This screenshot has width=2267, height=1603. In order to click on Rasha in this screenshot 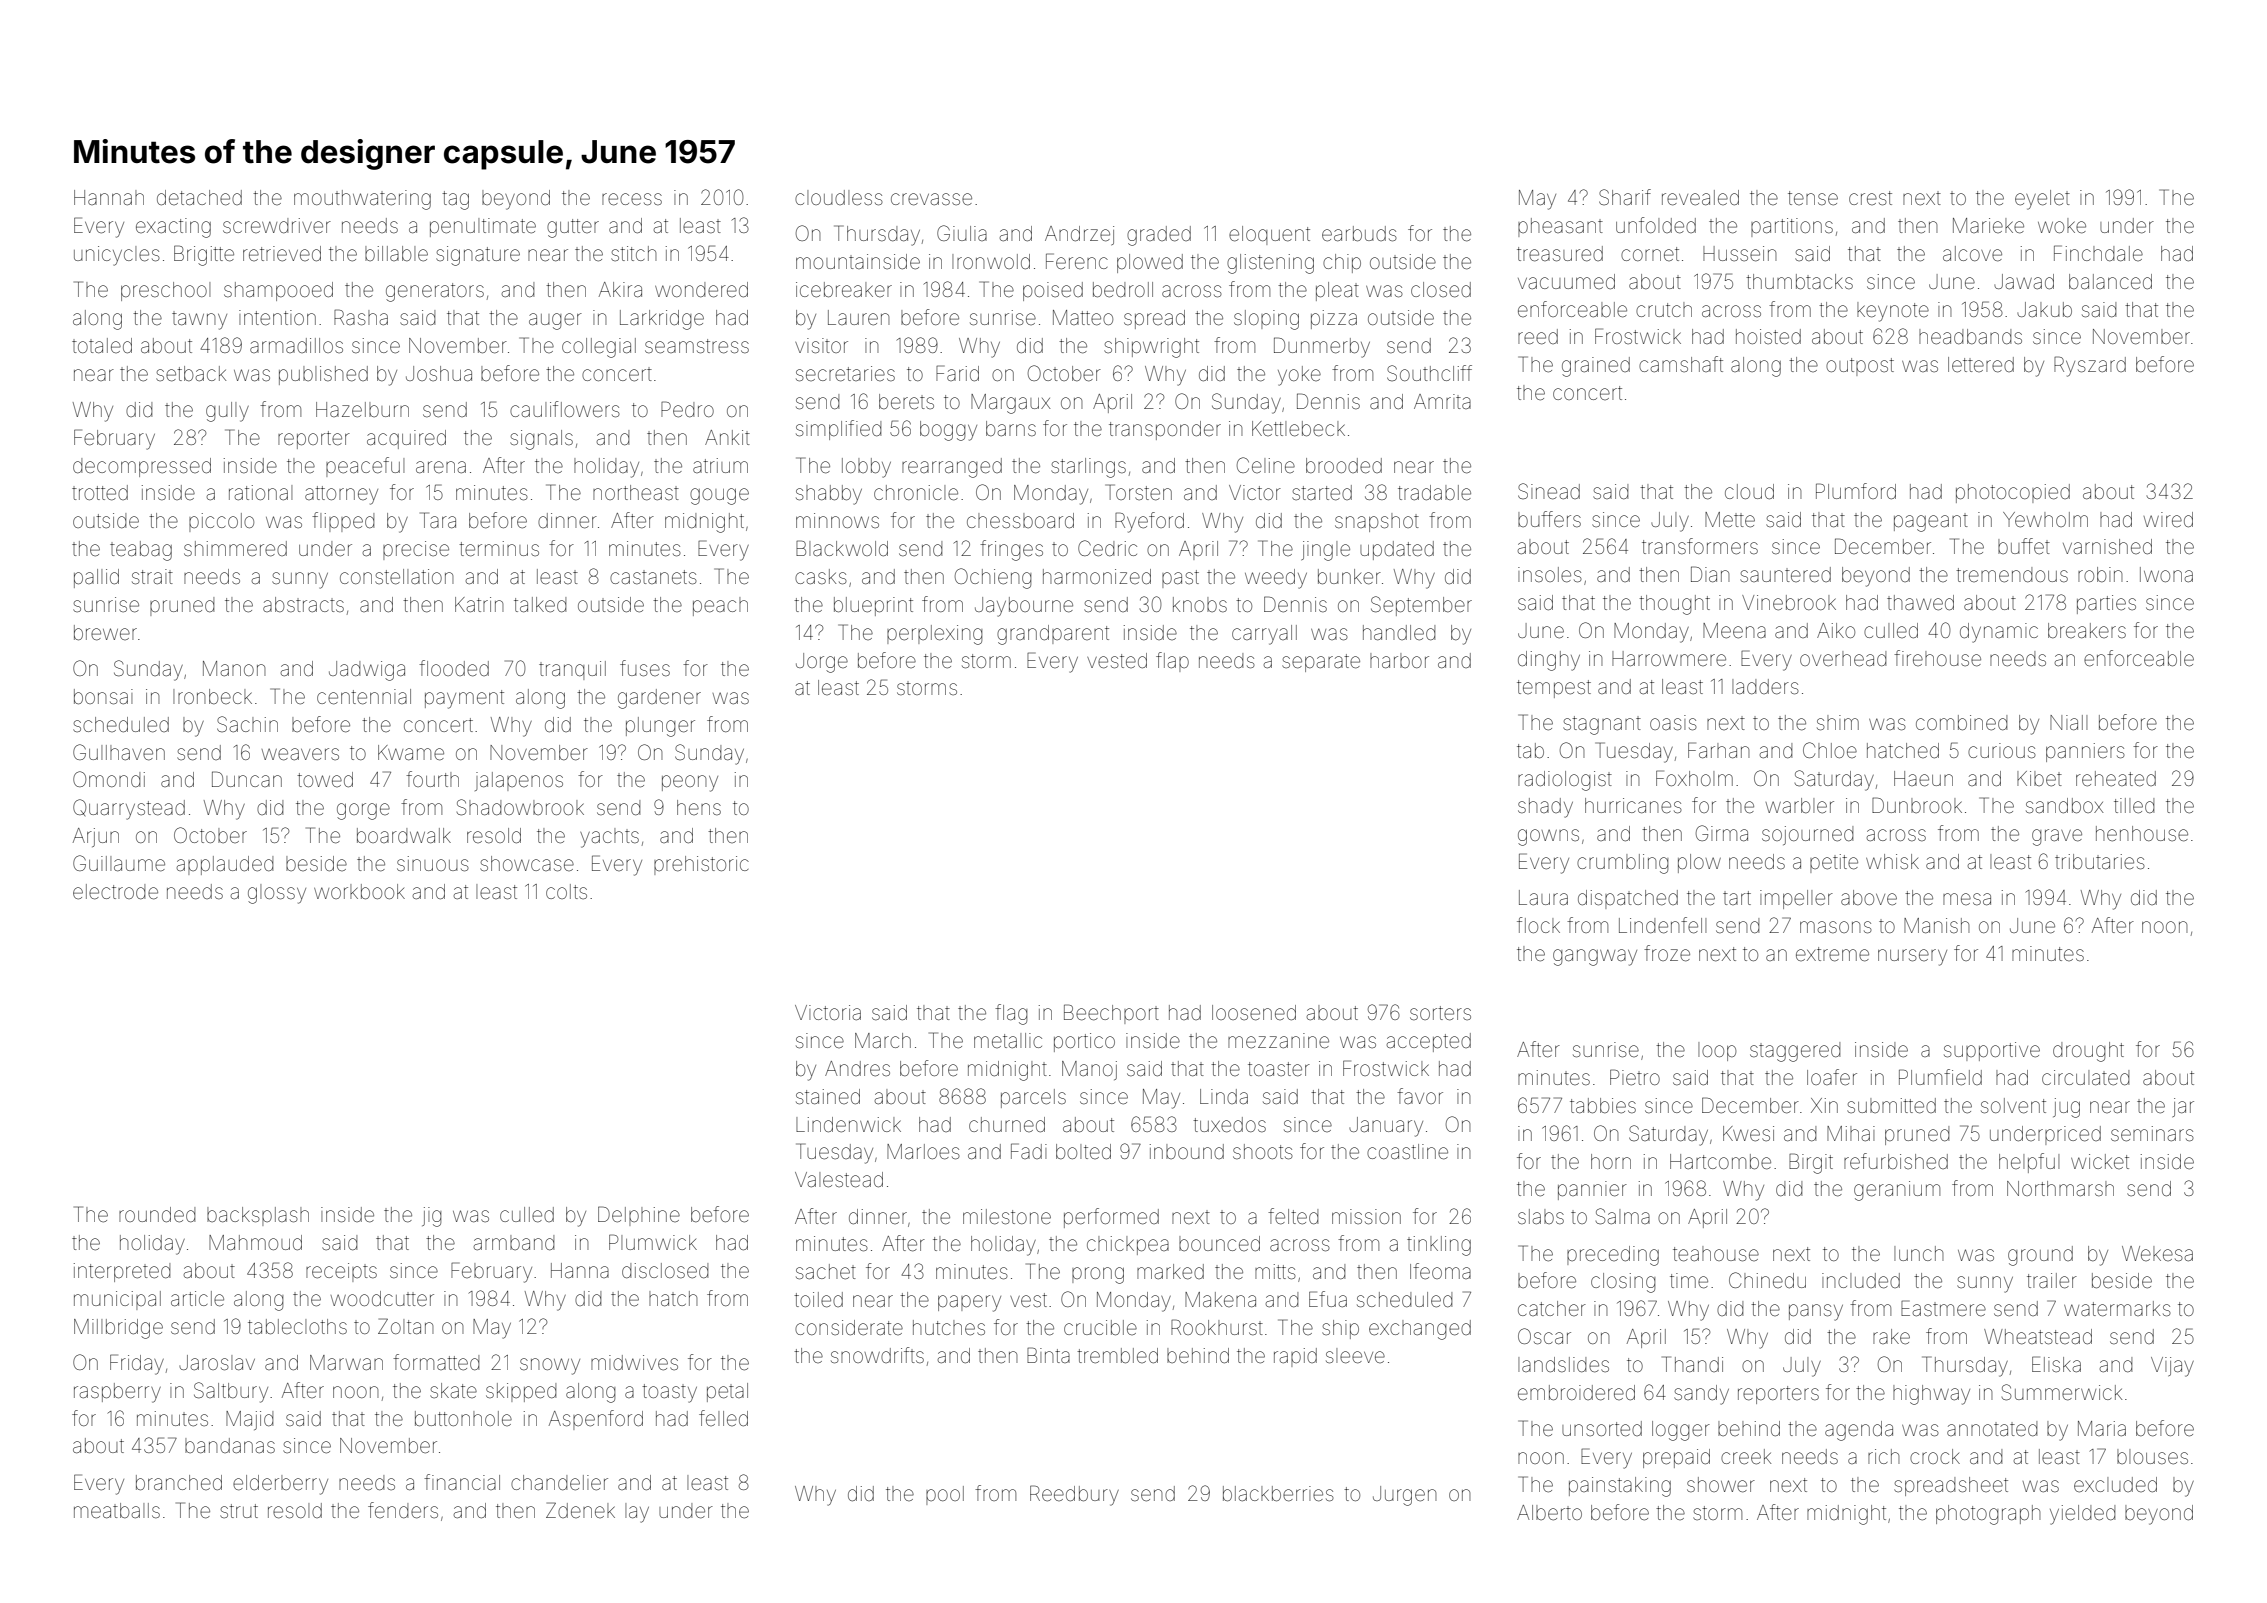, I will do `click(361, 317)`.
